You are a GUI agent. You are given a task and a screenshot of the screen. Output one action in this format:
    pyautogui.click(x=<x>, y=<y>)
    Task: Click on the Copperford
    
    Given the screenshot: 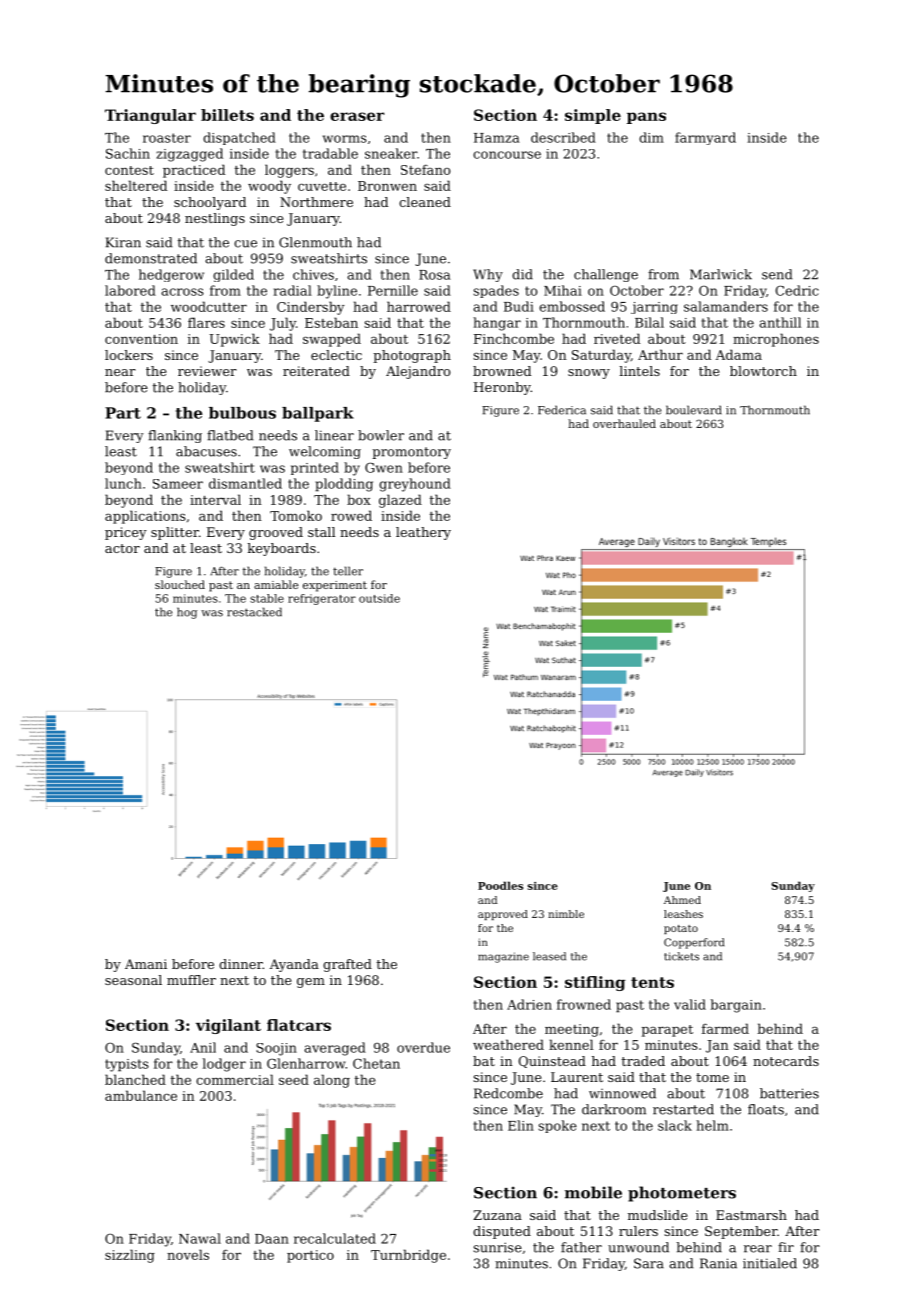 What is the action you would take?
    pyautogui.click(x=694, y=943)
